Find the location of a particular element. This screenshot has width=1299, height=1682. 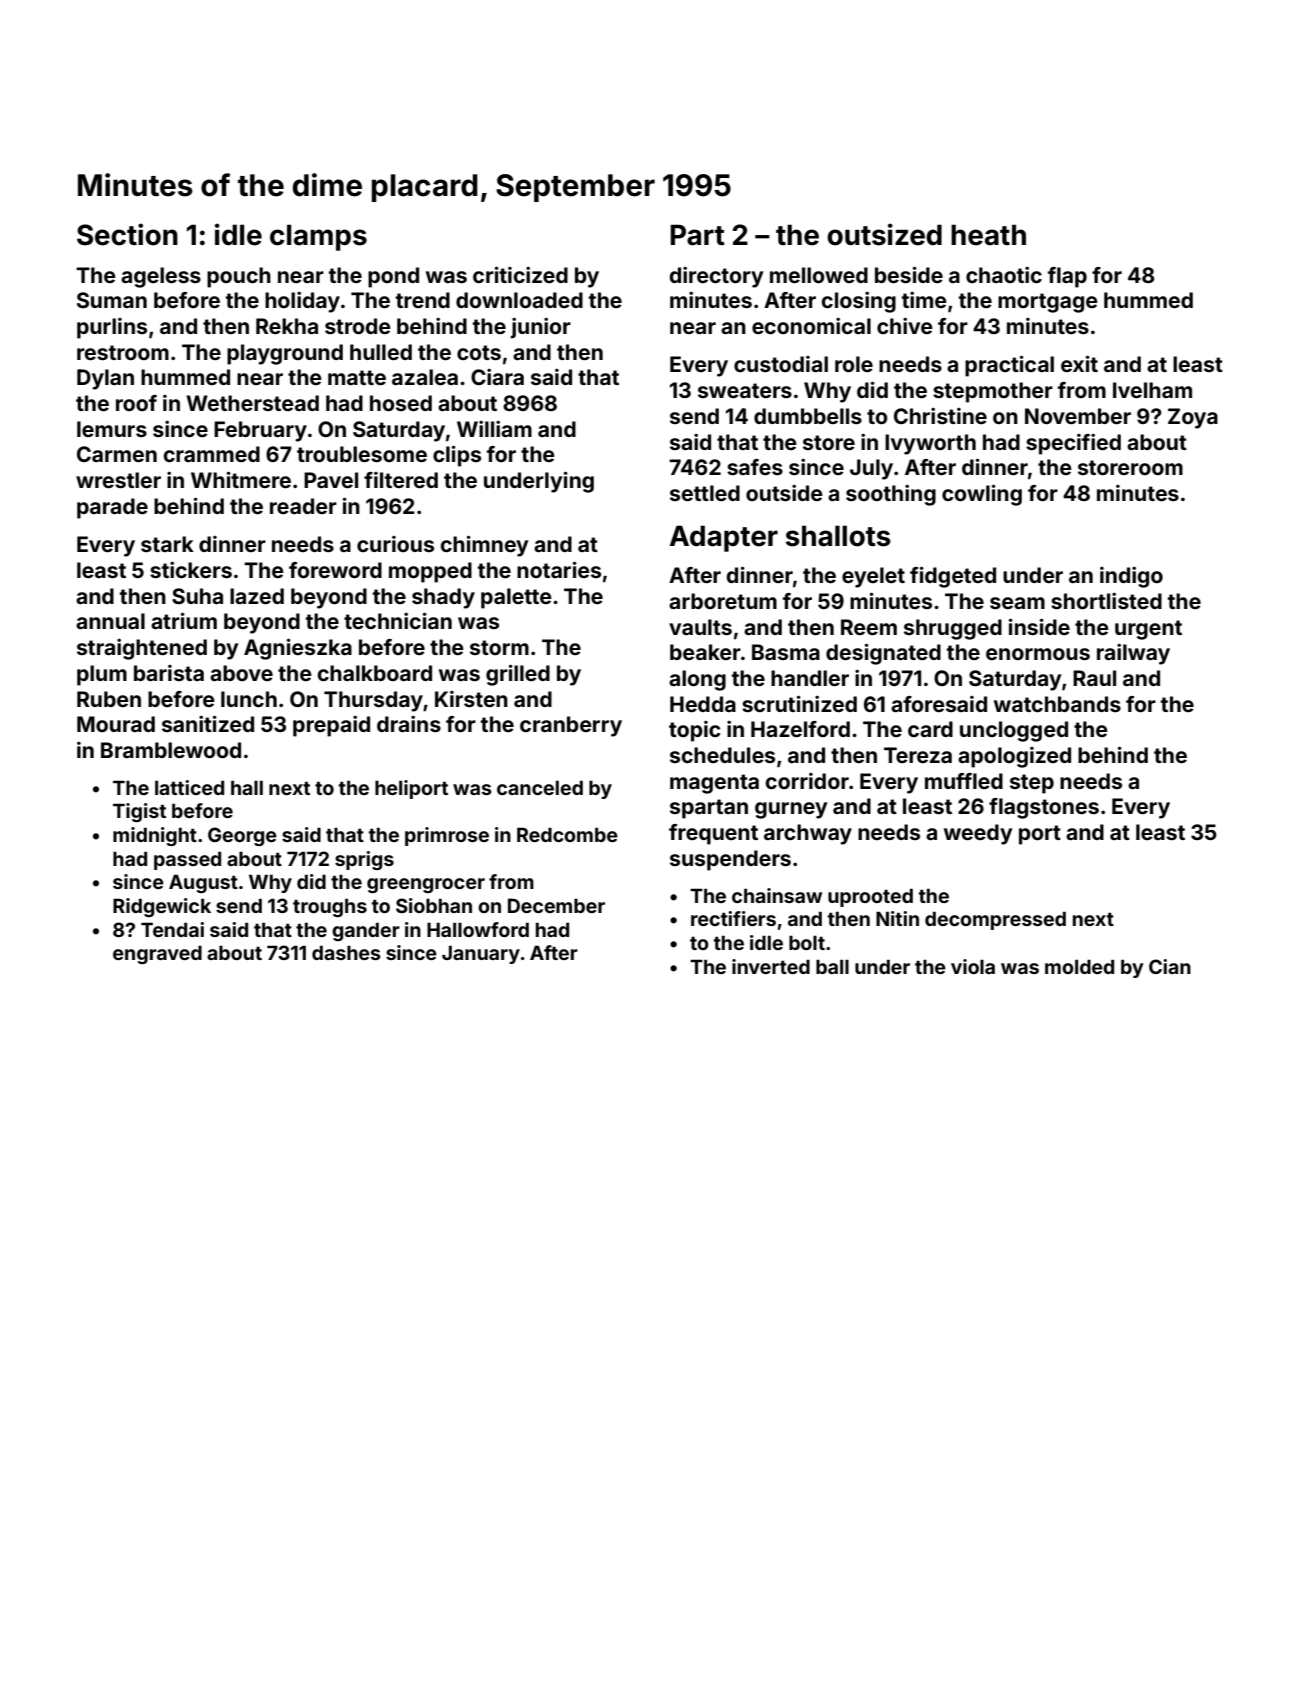

outsized is located at coordinates (884, 234).
